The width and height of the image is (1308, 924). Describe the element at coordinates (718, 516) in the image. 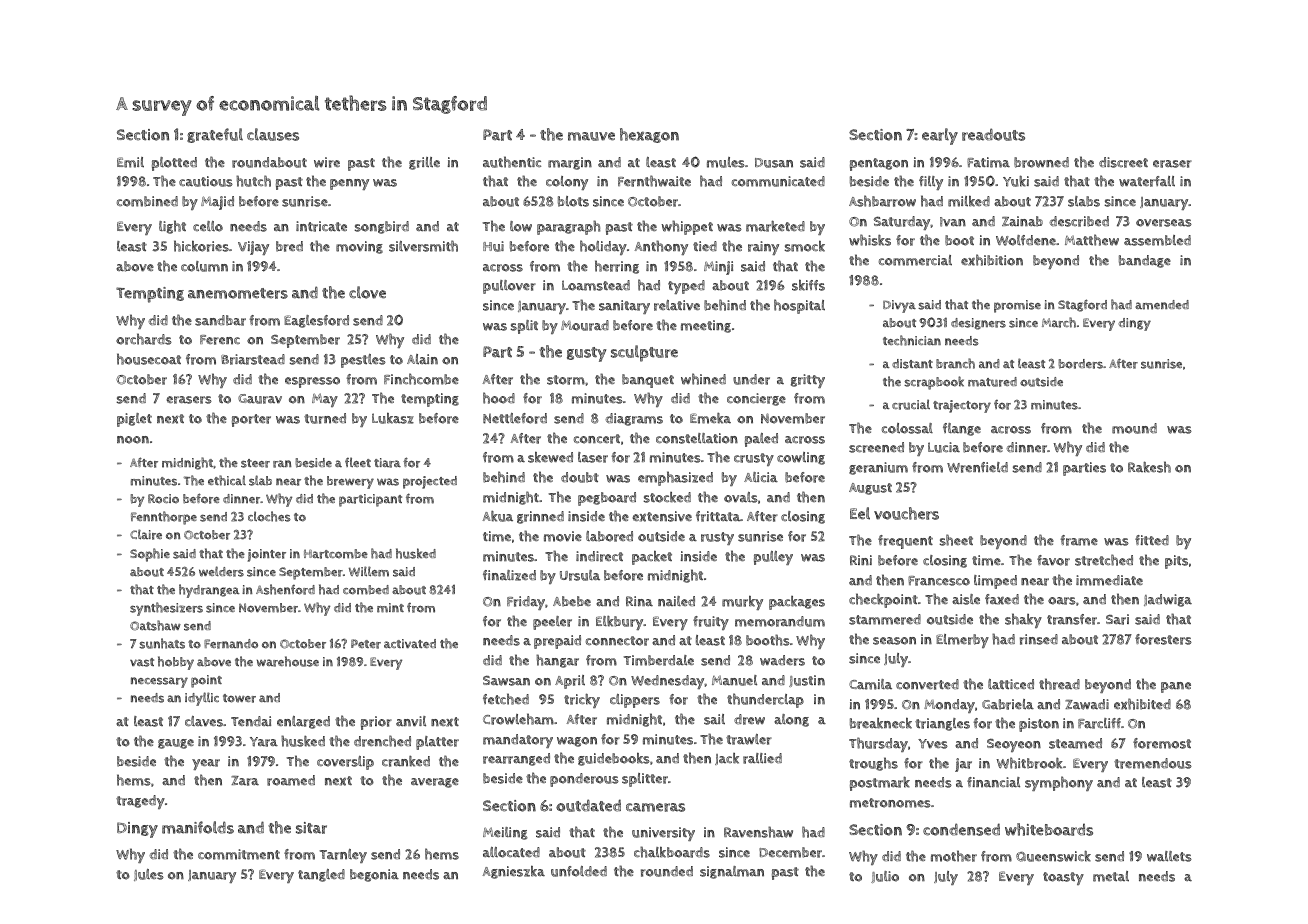

I see `frittata` at that location.
